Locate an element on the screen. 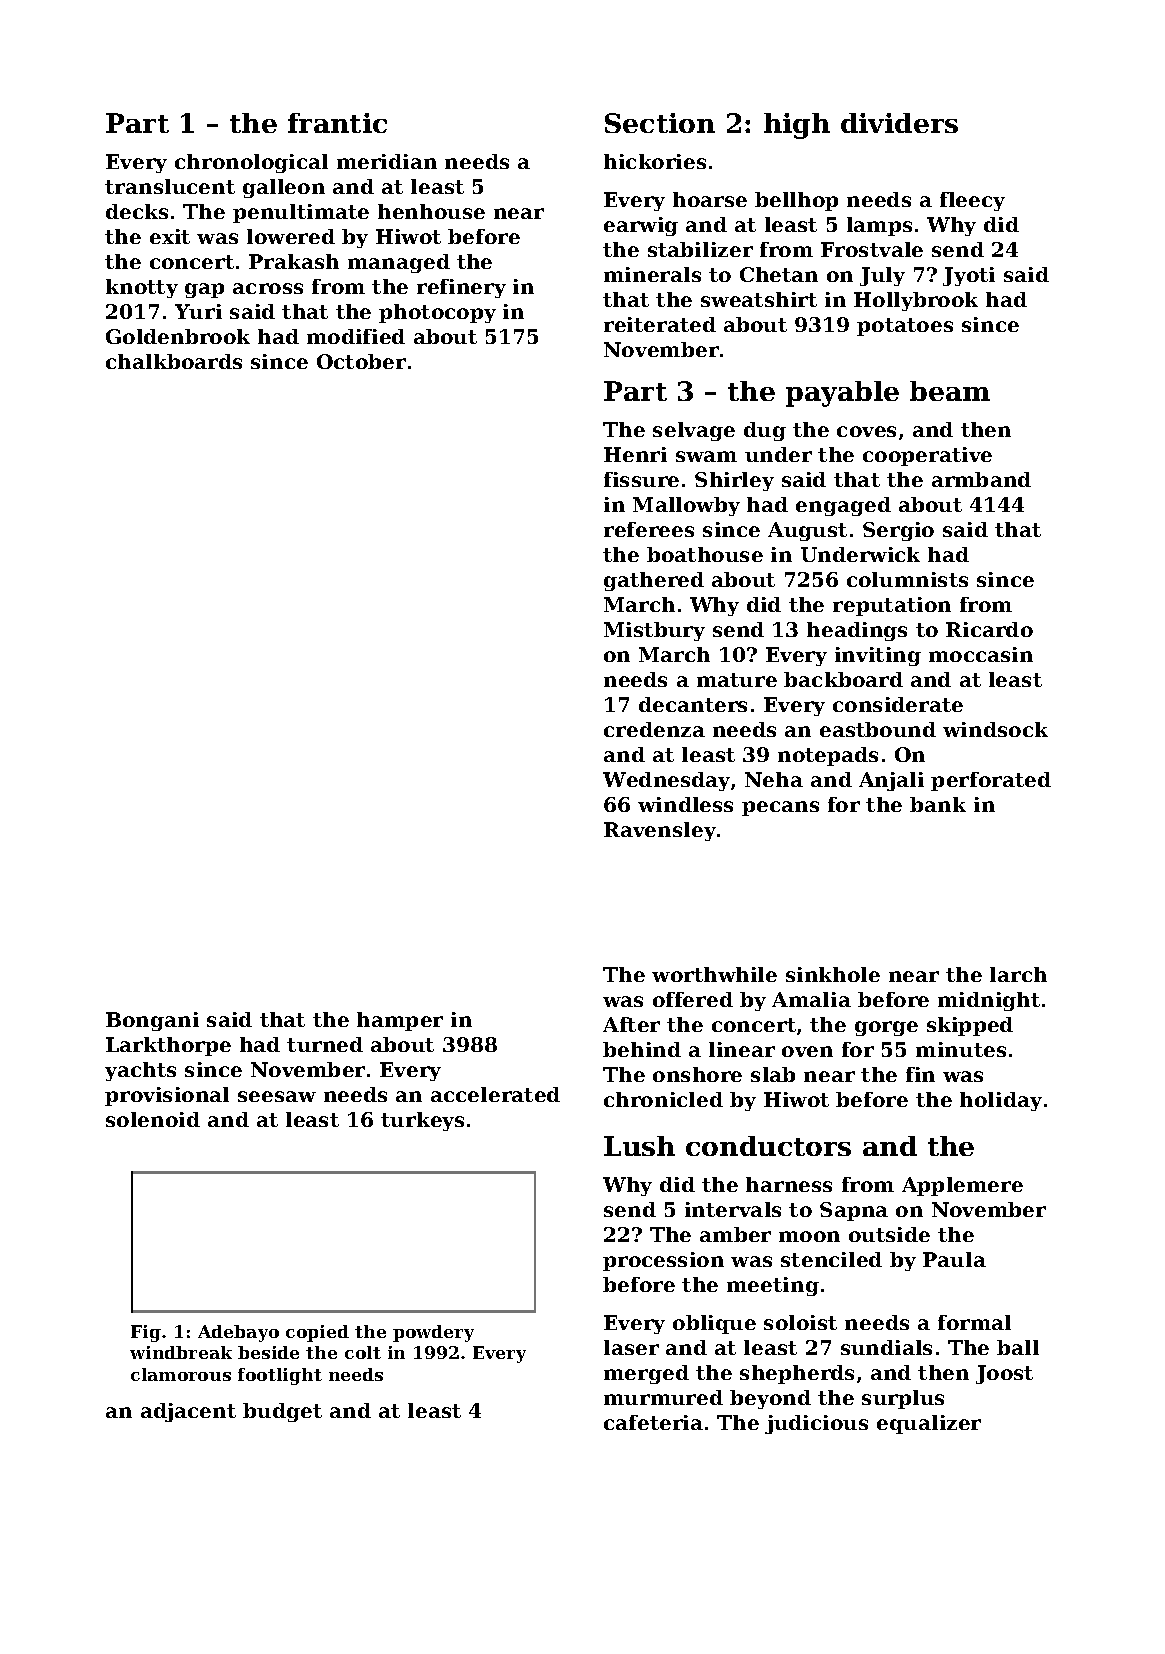 This screenshot has width=1165, height=1654. henhouse is located at coordinates (431, 211).
